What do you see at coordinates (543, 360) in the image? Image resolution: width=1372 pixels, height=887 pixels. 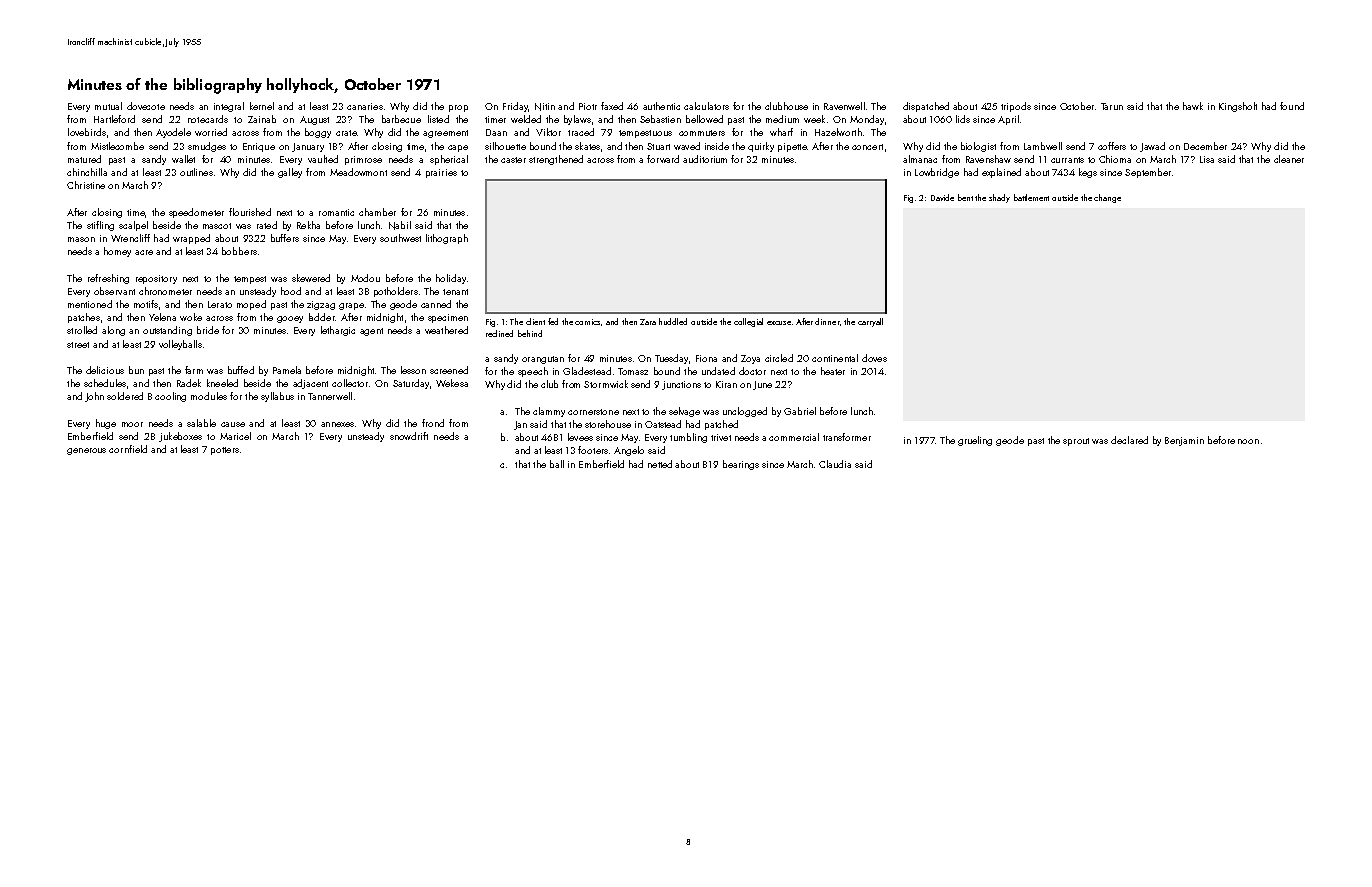 I see `orangutan` at bounding box center [543, 360].
